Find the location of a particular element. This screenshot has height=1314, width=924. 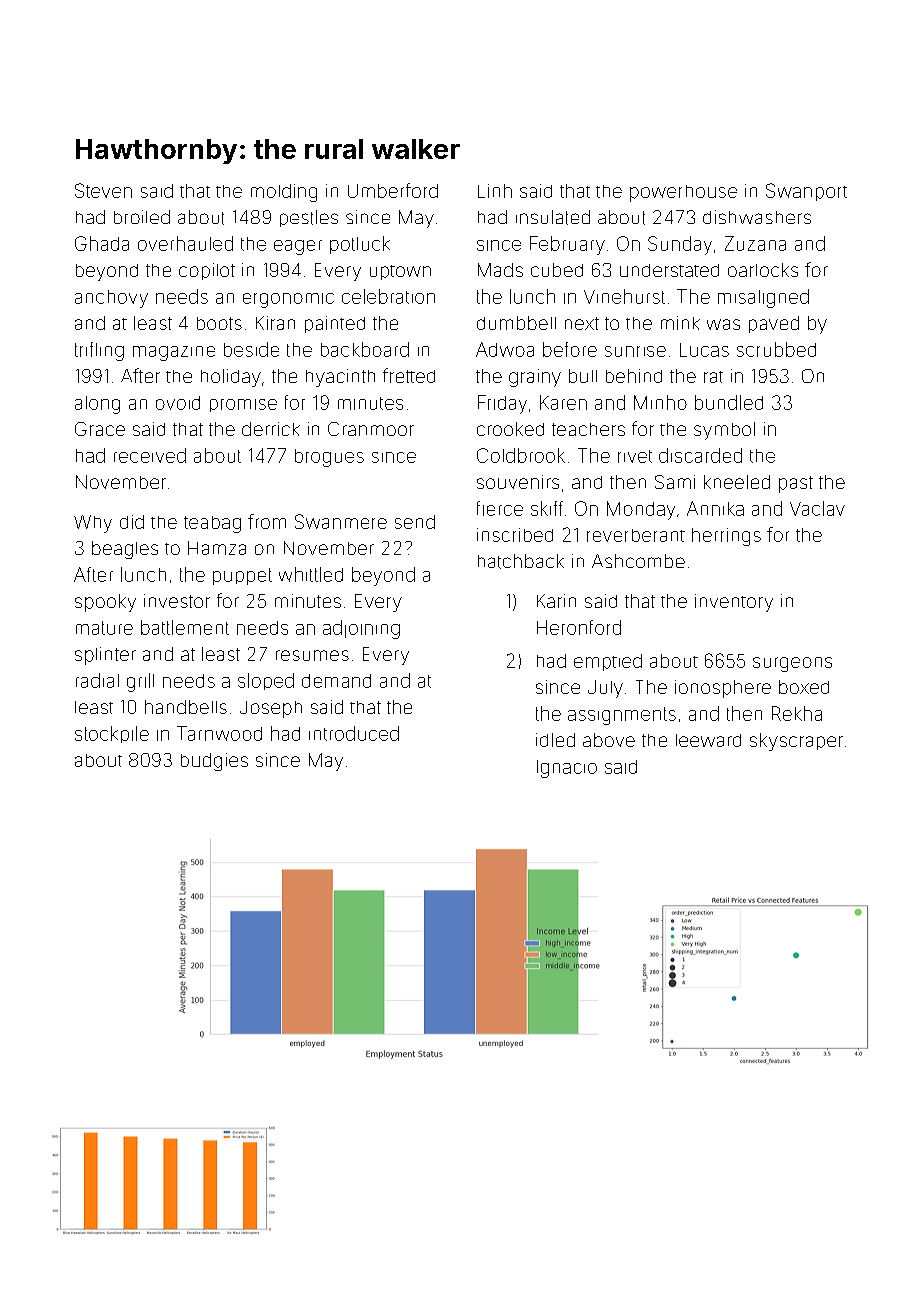

souvenirs is located at coordinates (518, 482).
